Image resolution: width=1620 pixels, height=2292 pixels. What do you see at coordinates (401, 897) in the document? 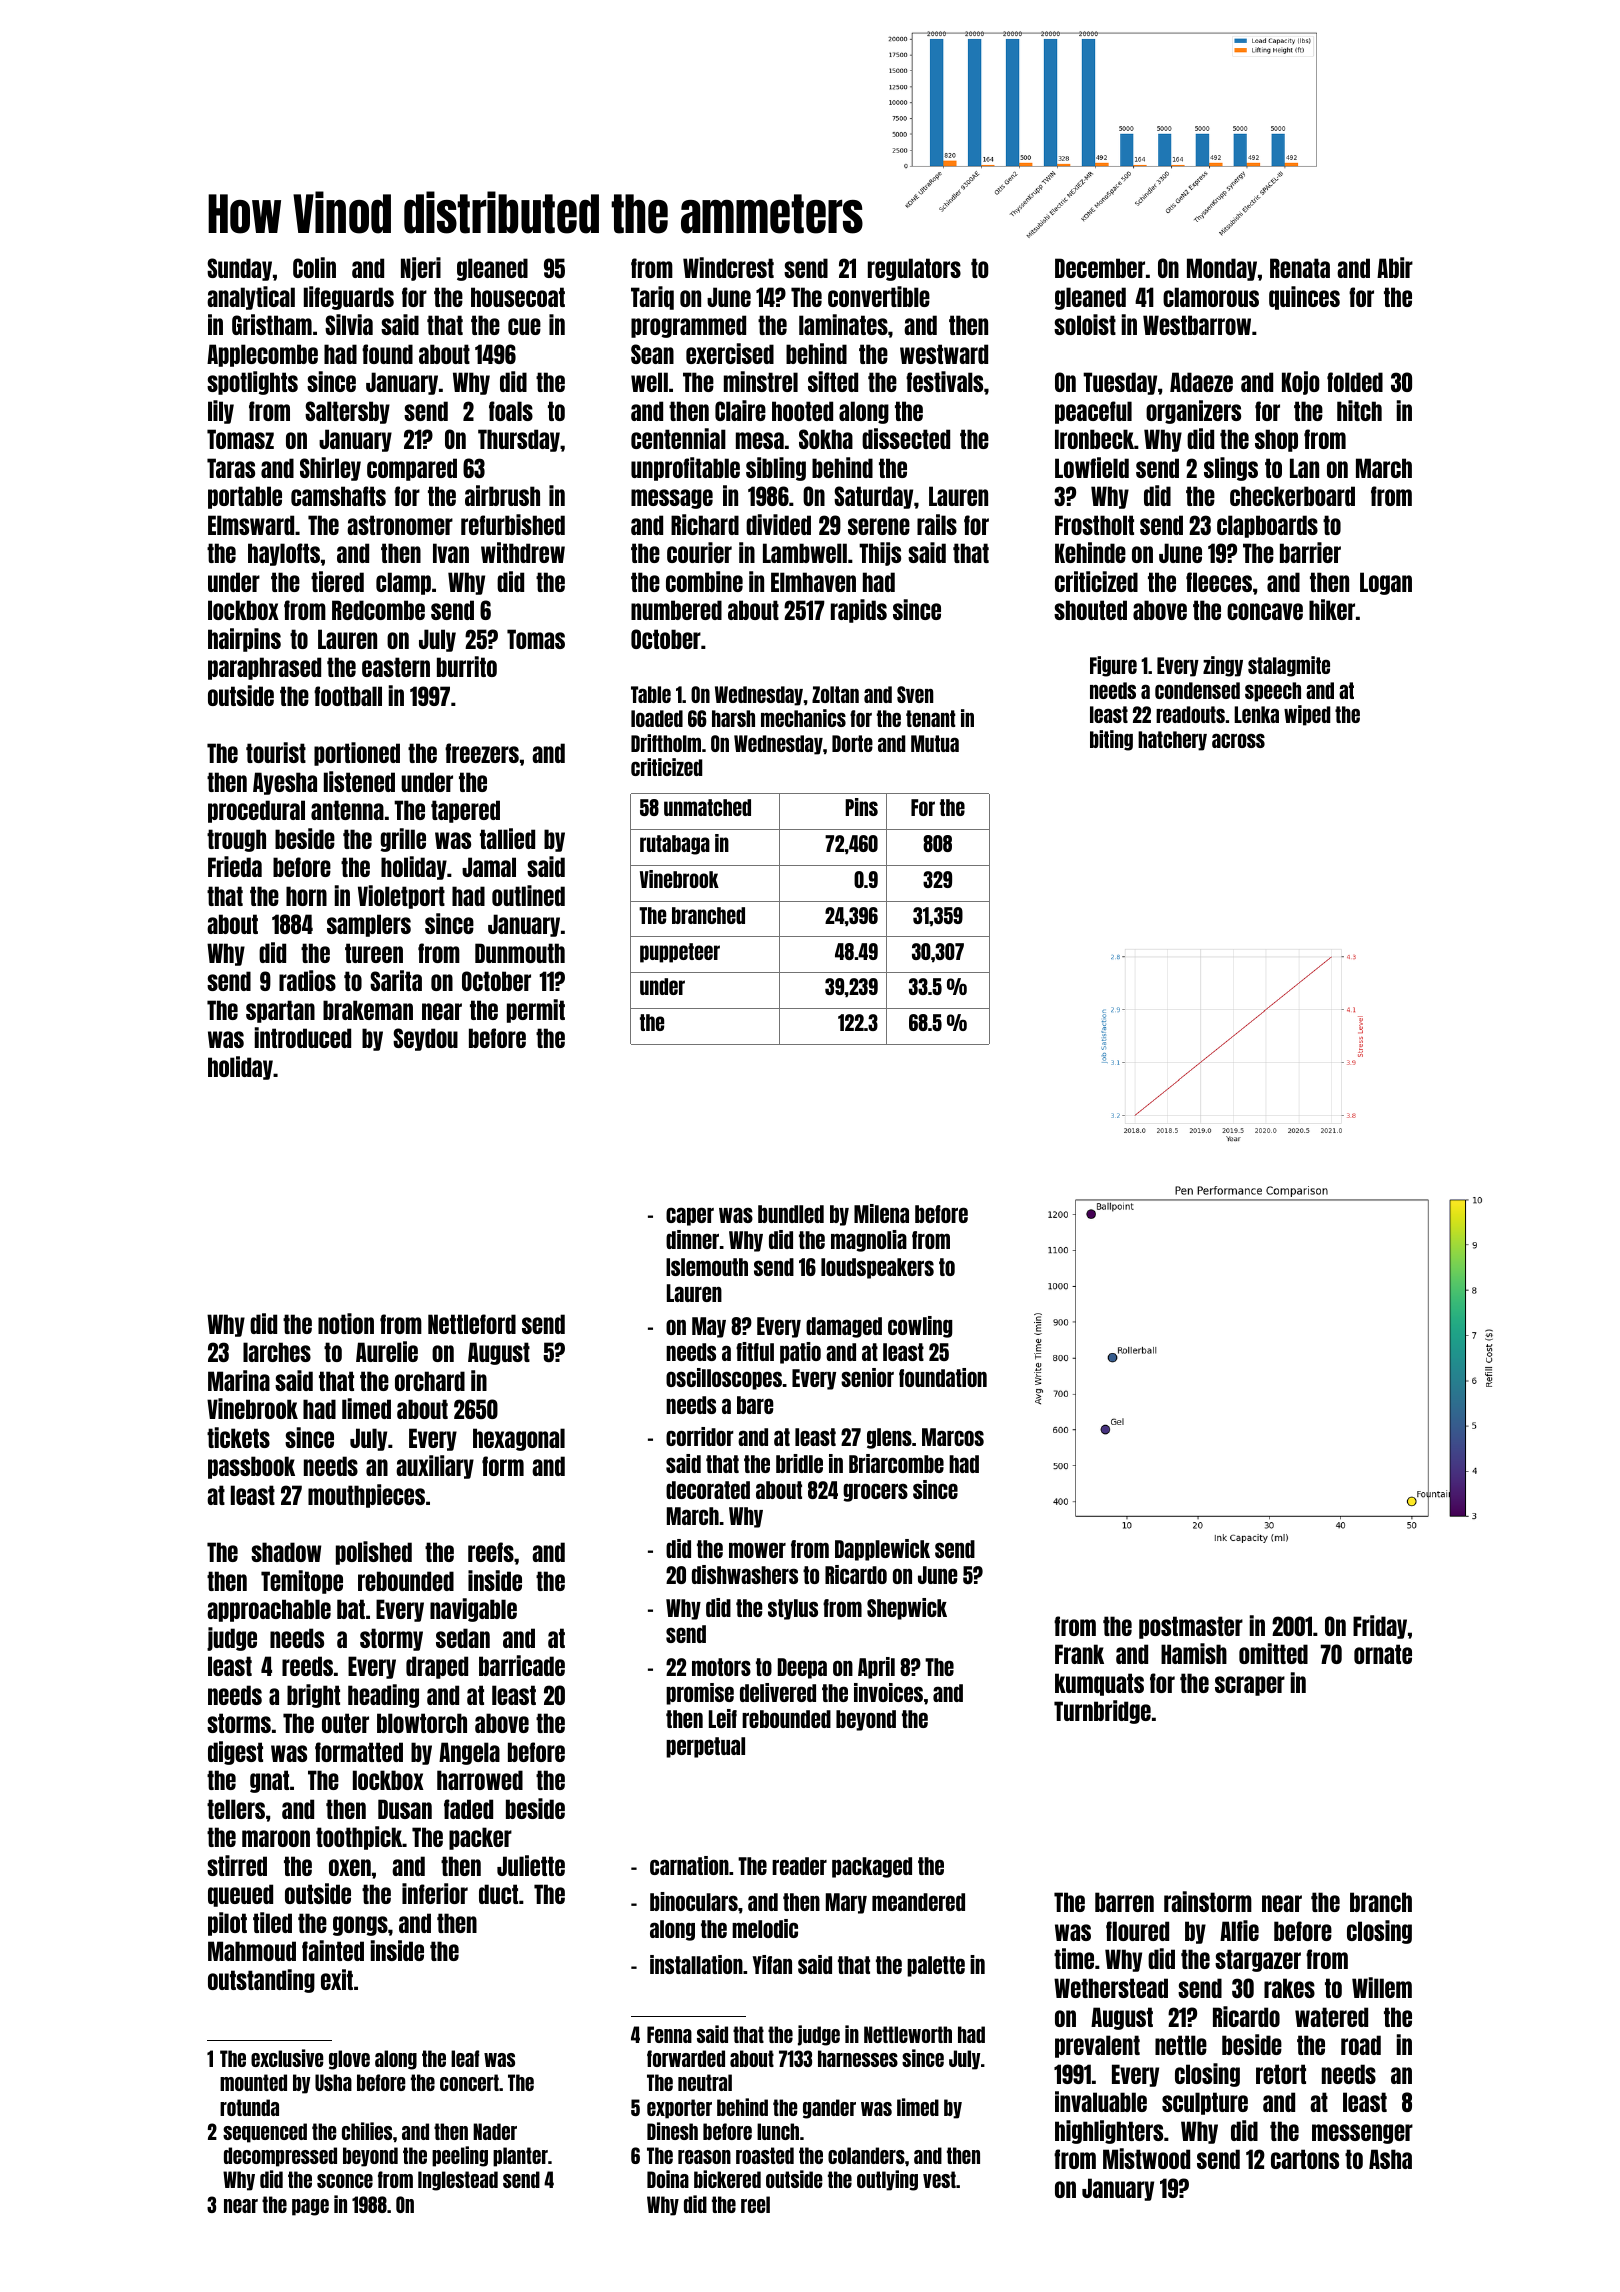
I see `Violetport` at bounding box center [401, 897].
